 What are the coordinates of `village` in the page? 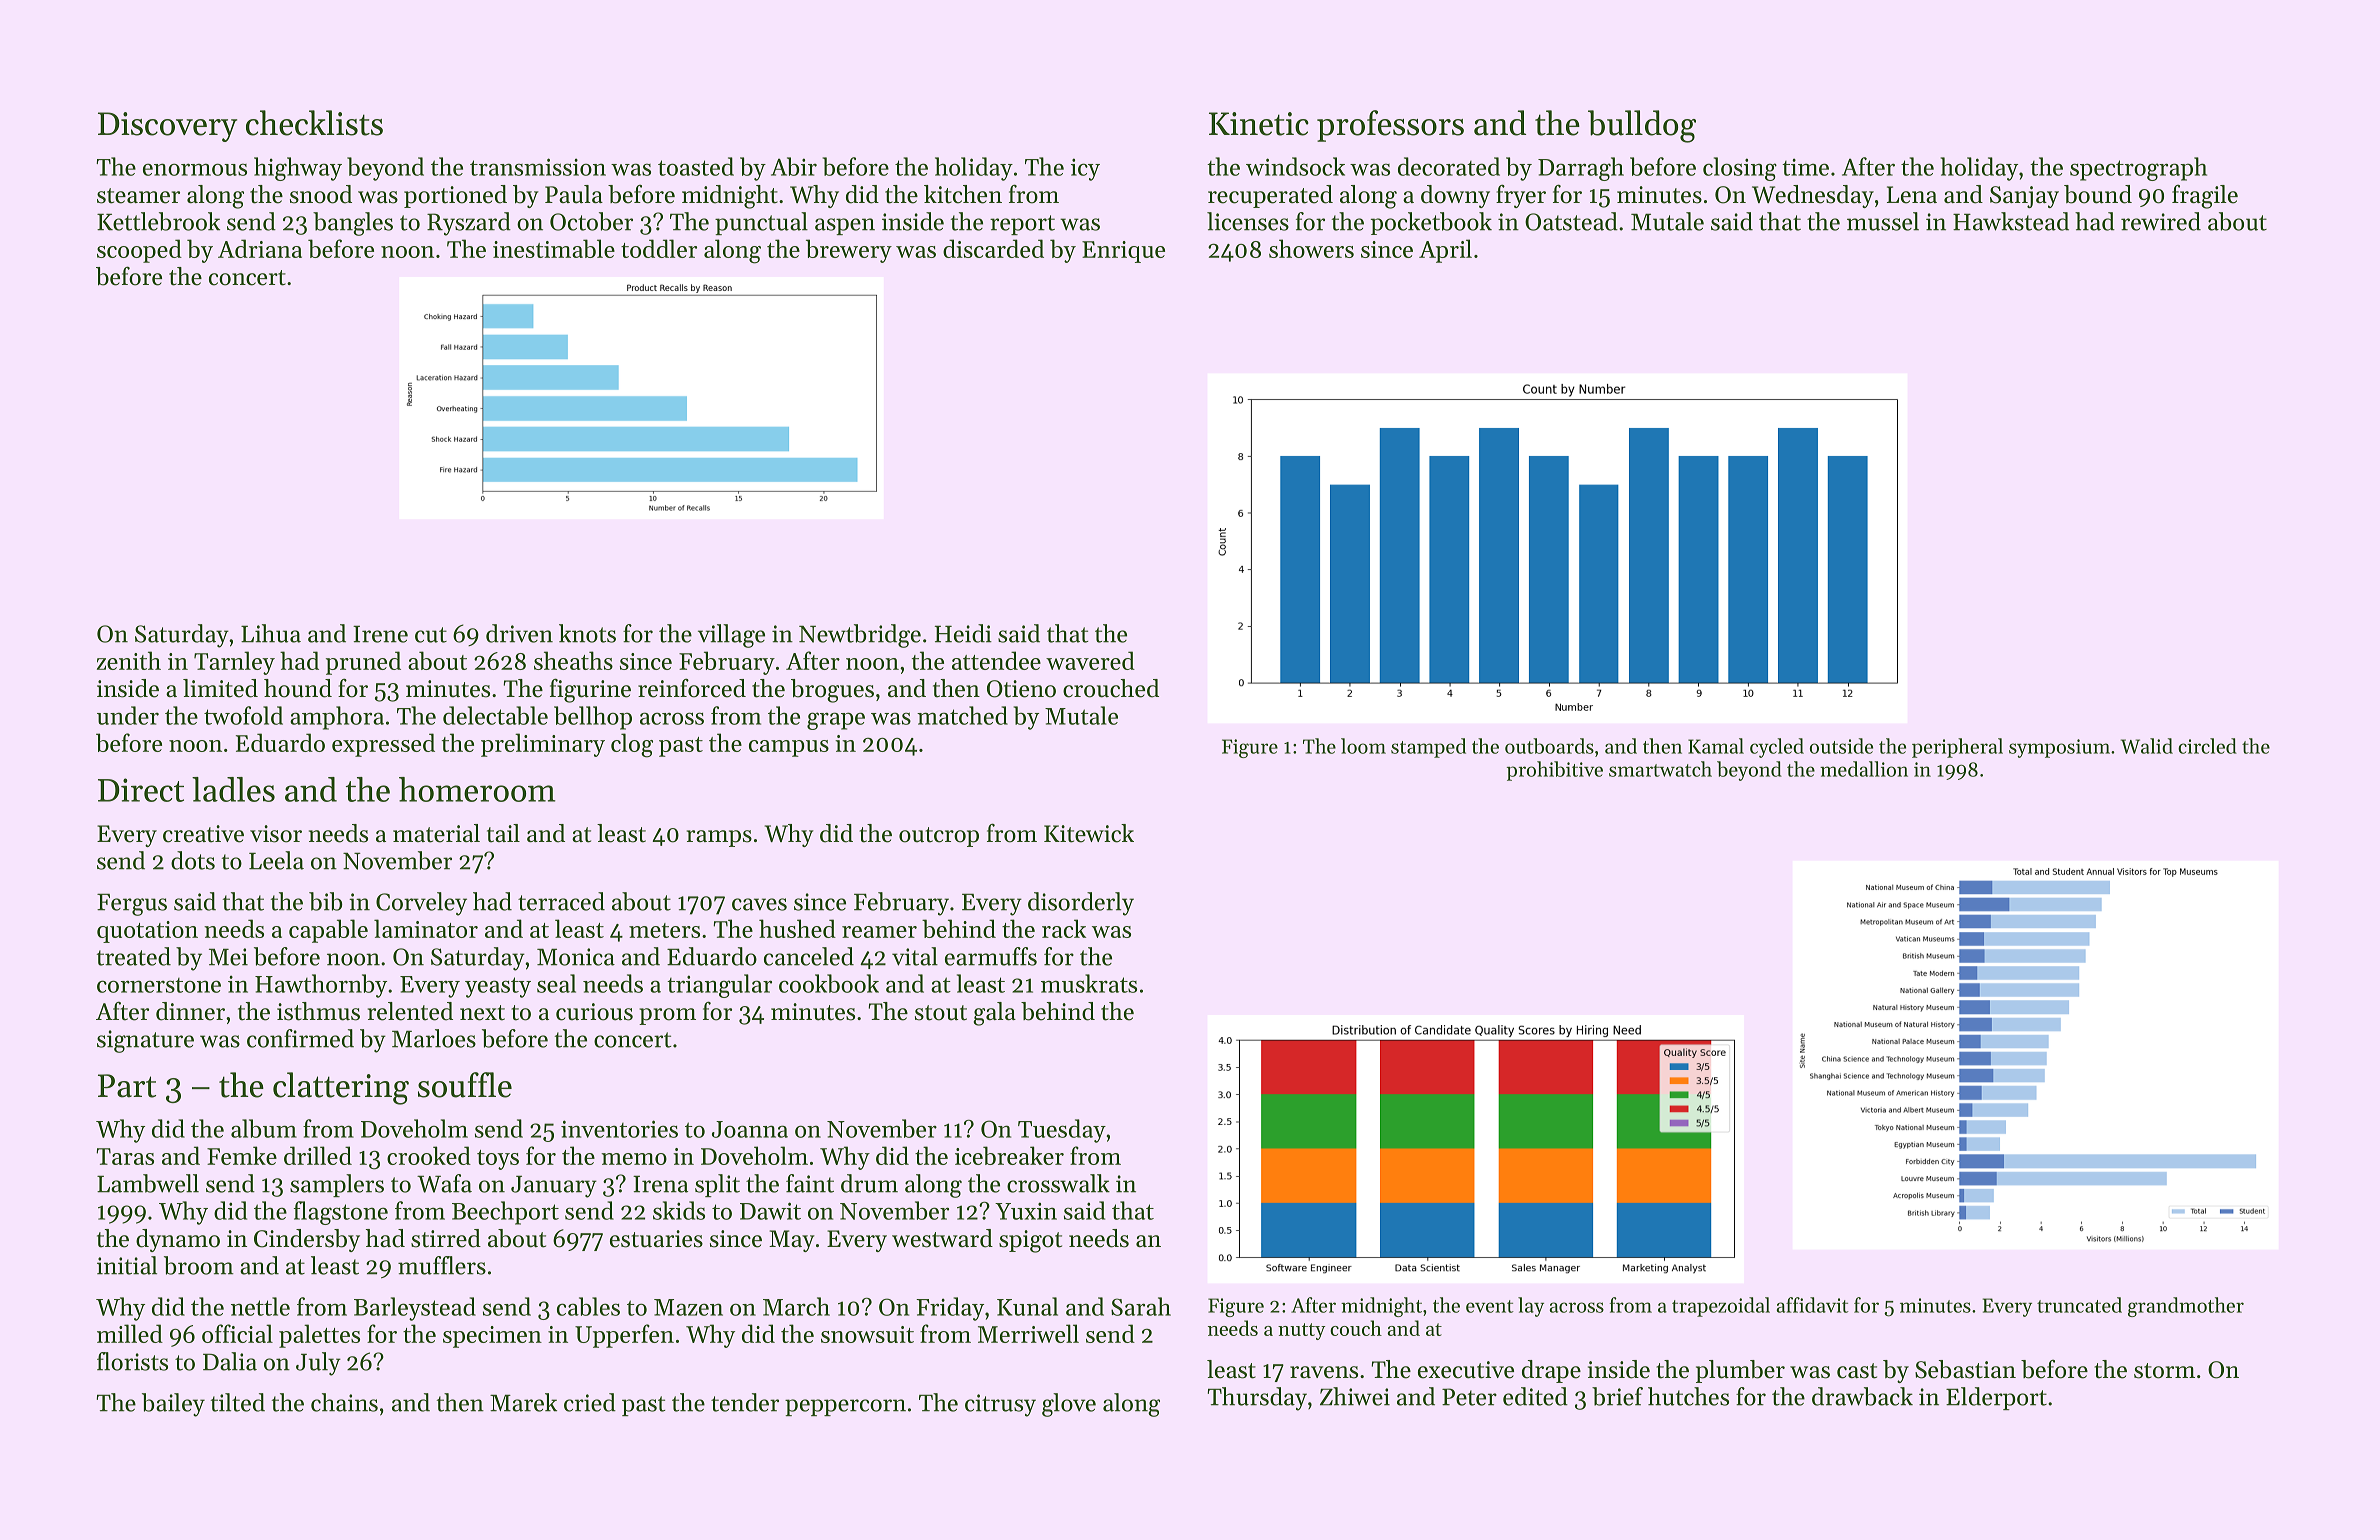 It's located at (731, 636).
